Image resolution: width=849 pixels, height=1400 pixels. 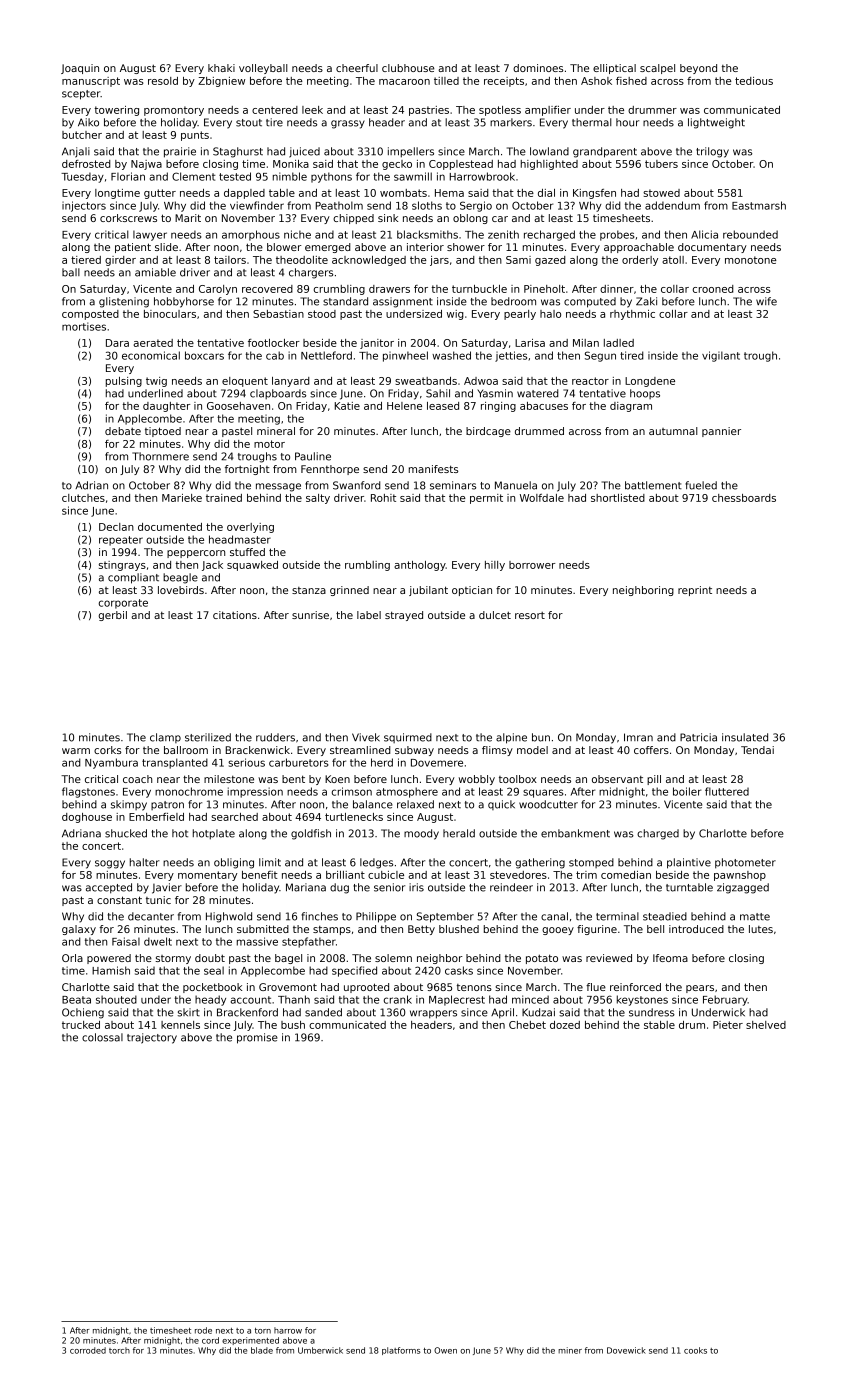 What do you see at coordinates (207, 876) in the image?
I see `momentary` at bounding box center [207, 876].
